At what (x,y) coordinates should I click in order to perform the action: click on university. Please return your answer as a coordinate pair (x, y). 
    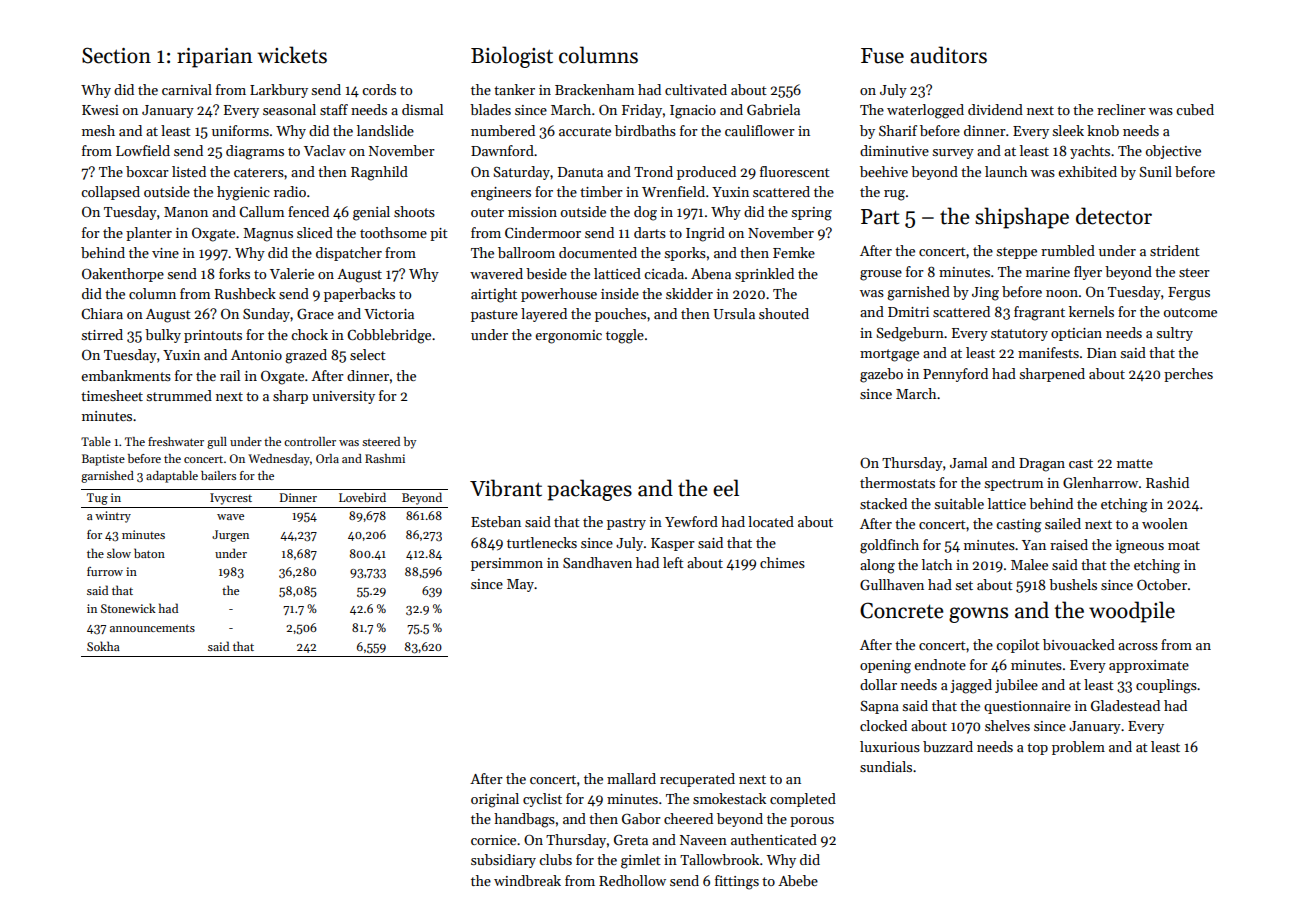
    Looking at the image, I should click on (343, 397).
